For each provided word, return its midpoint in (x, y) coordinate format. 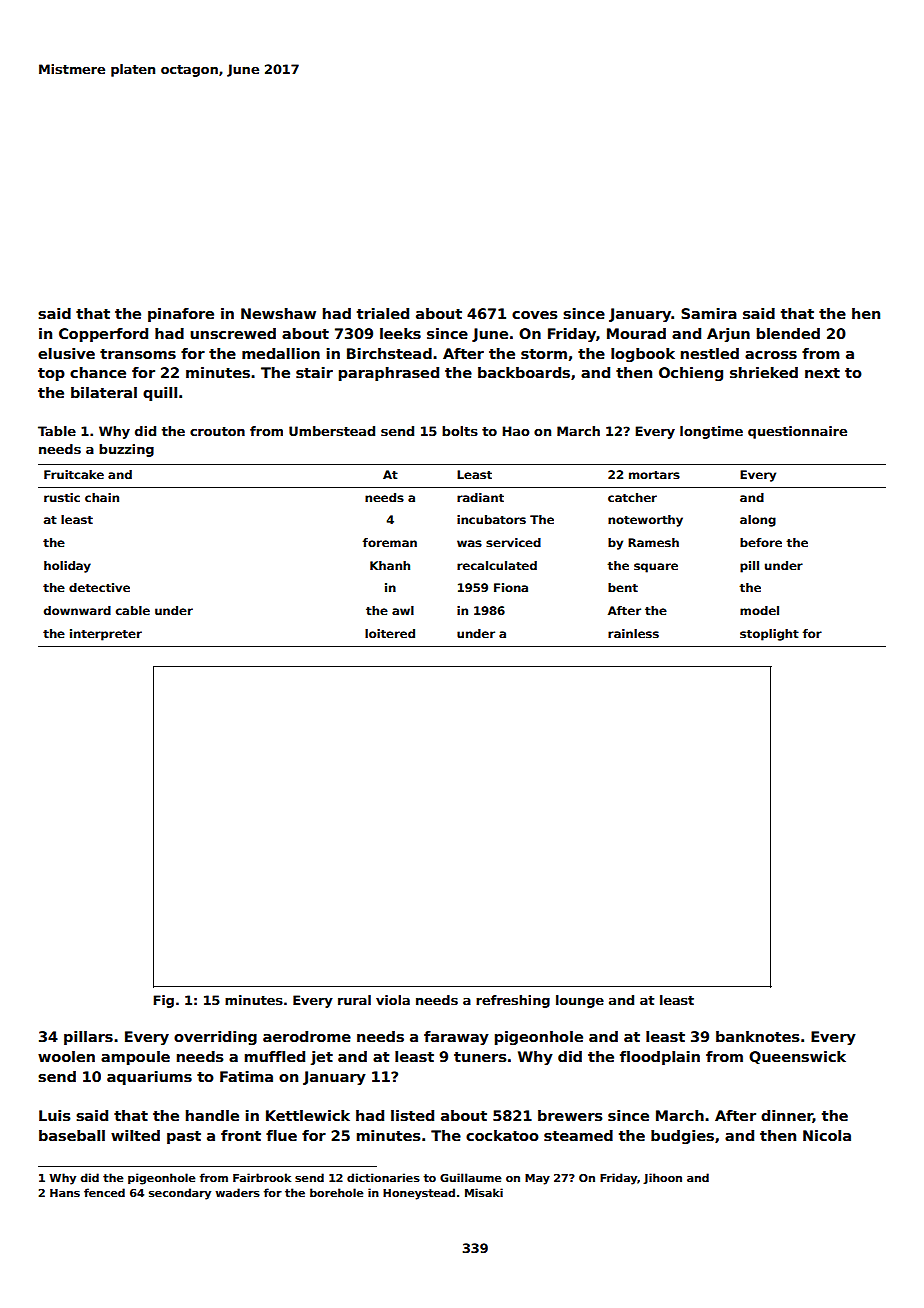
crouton (217, 431)
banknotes (758, 1036)
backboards (524, 372)
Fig (163, 1001)
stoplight (769, 635)
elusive (66, 353)
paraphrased (389, 374)
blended (788, 333)
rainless (633, 633)
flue (281, 1135)
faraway (456, 1038)
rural (354, 1000)
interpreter (106, 635)
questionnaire (797, 432)
